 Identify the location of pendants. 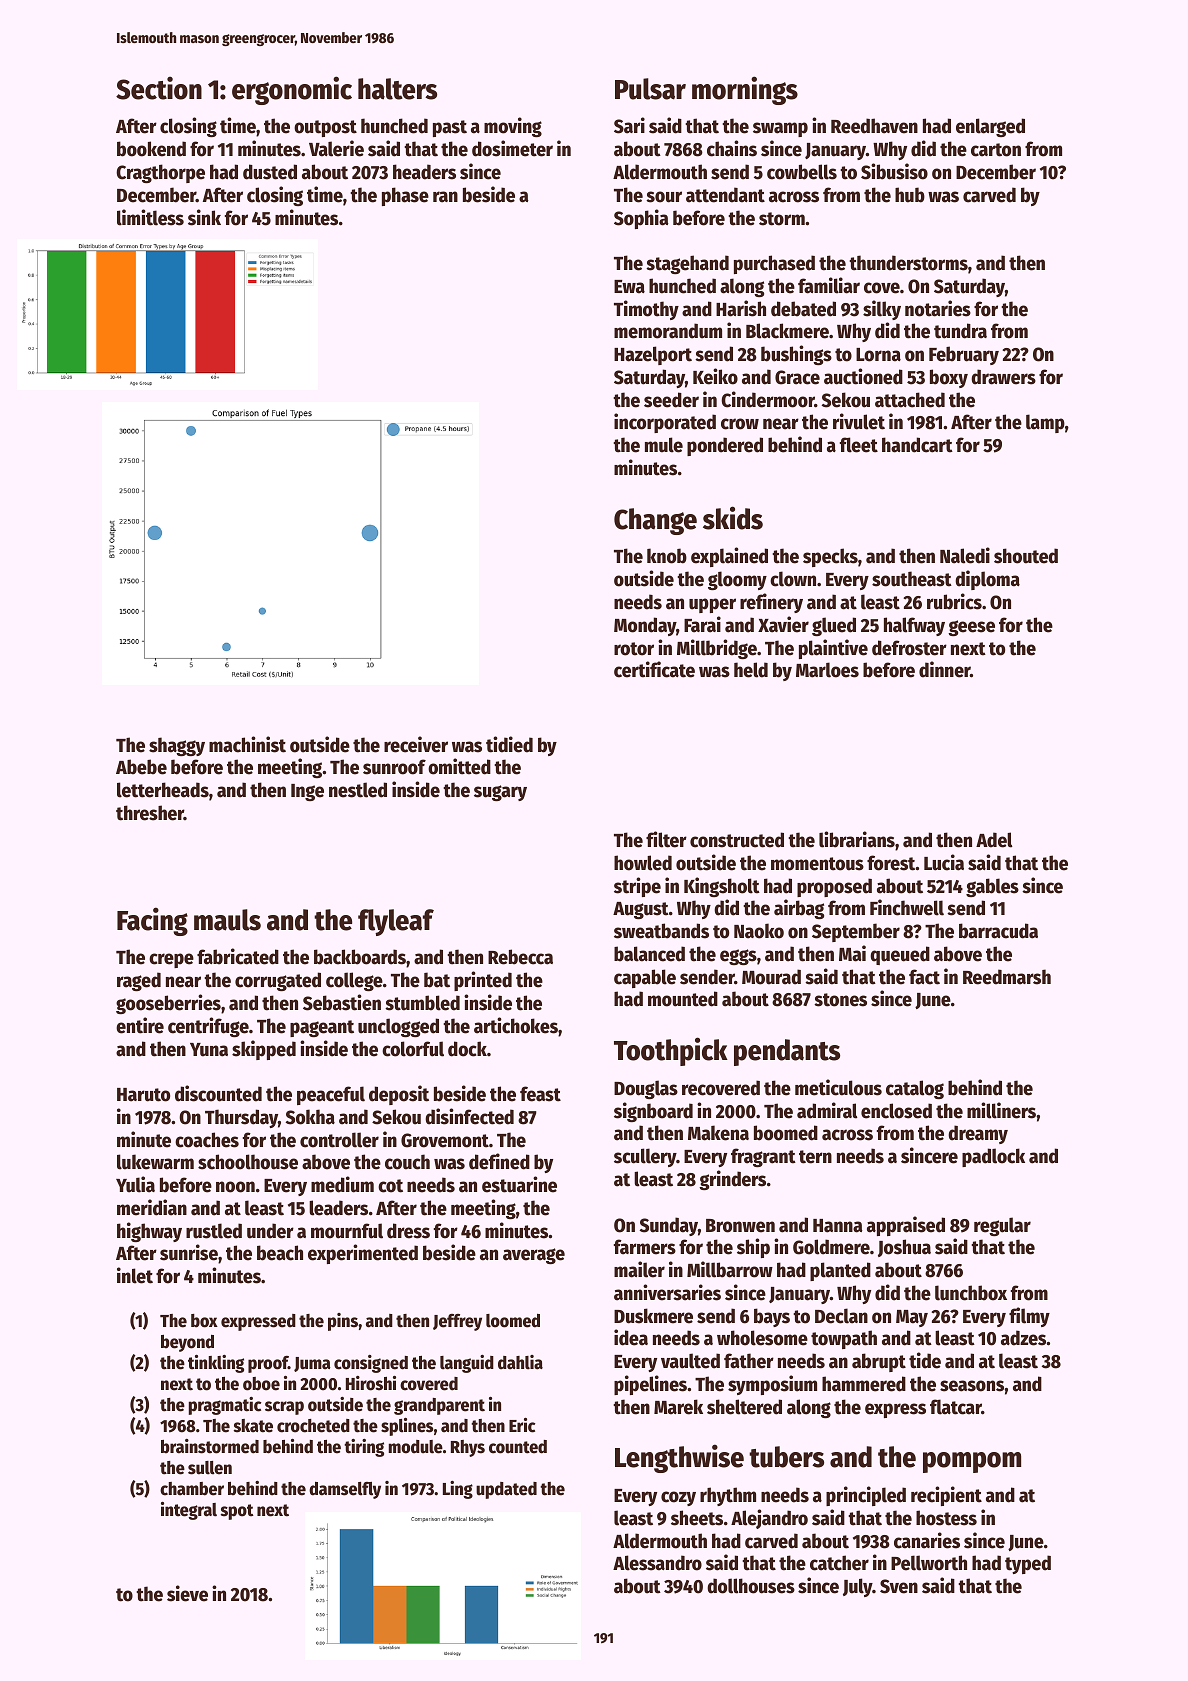
(787, 1052).
